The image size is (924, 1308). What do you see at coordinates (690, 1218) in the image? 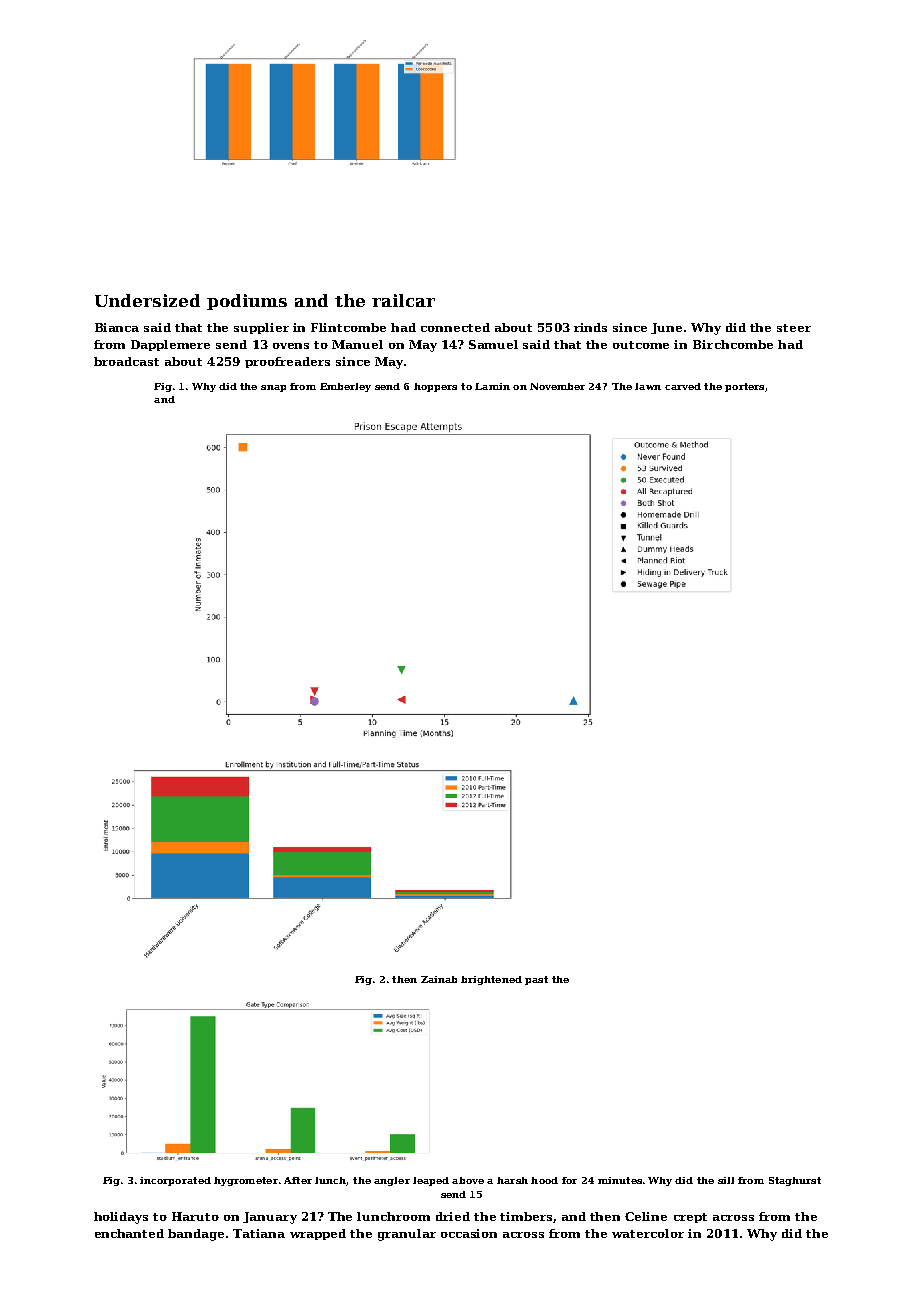
I see `crept` at bounding box center [690, 1218].
